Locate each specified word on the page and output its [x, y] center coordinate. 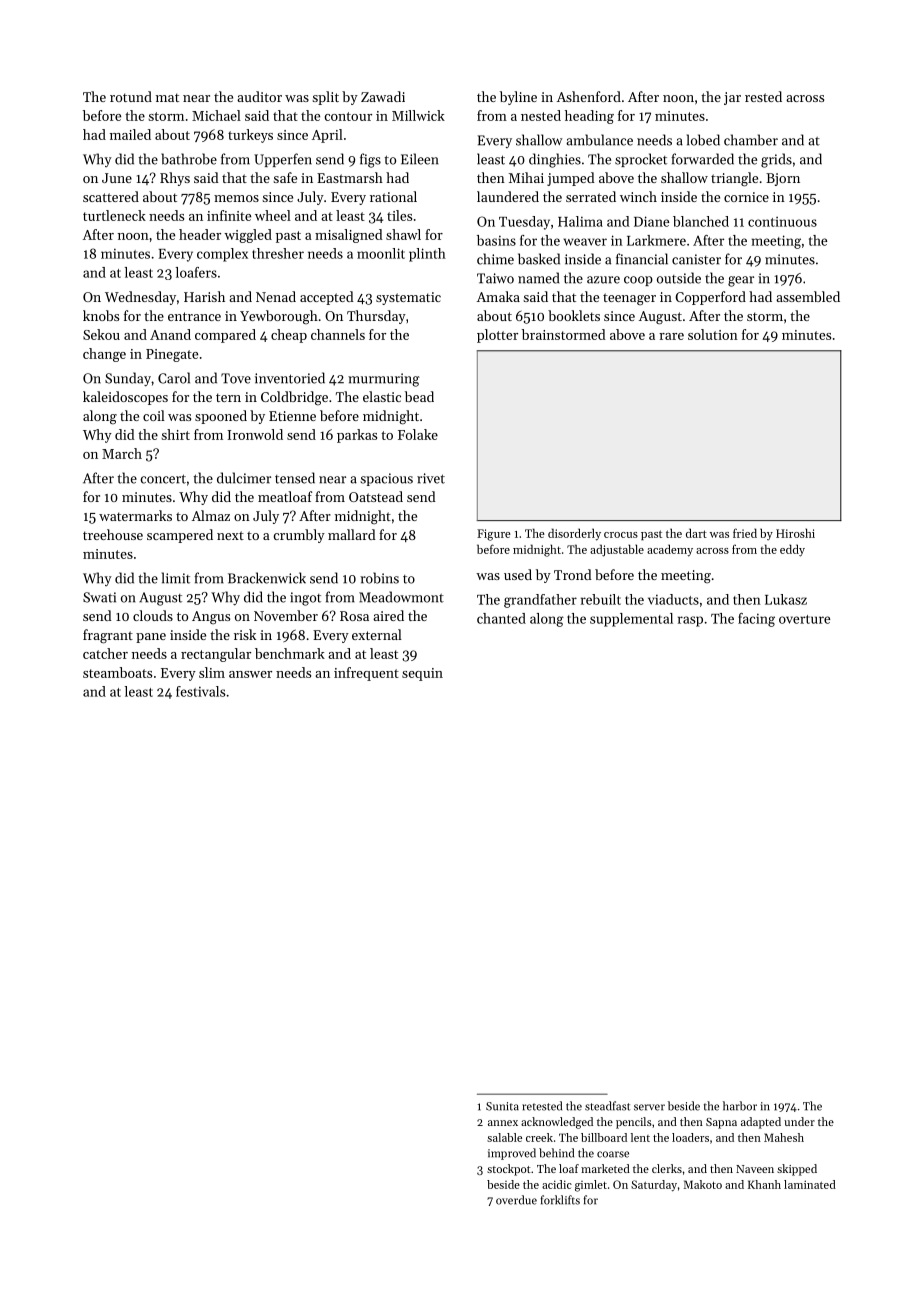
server [649, 1107]
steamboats [117, 672]
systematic [408, 298]
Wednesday [140, 298]
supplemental [631, 620]
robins [379, 578]
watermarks [135, 515]
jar [732, 98]
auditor [259, 96]
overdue [516, 1200]
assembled [808, 296]
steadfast [607, 1106]
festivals [201, 691]
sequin [422, 674]
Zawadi [383, 96]
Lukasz [786, 599]
